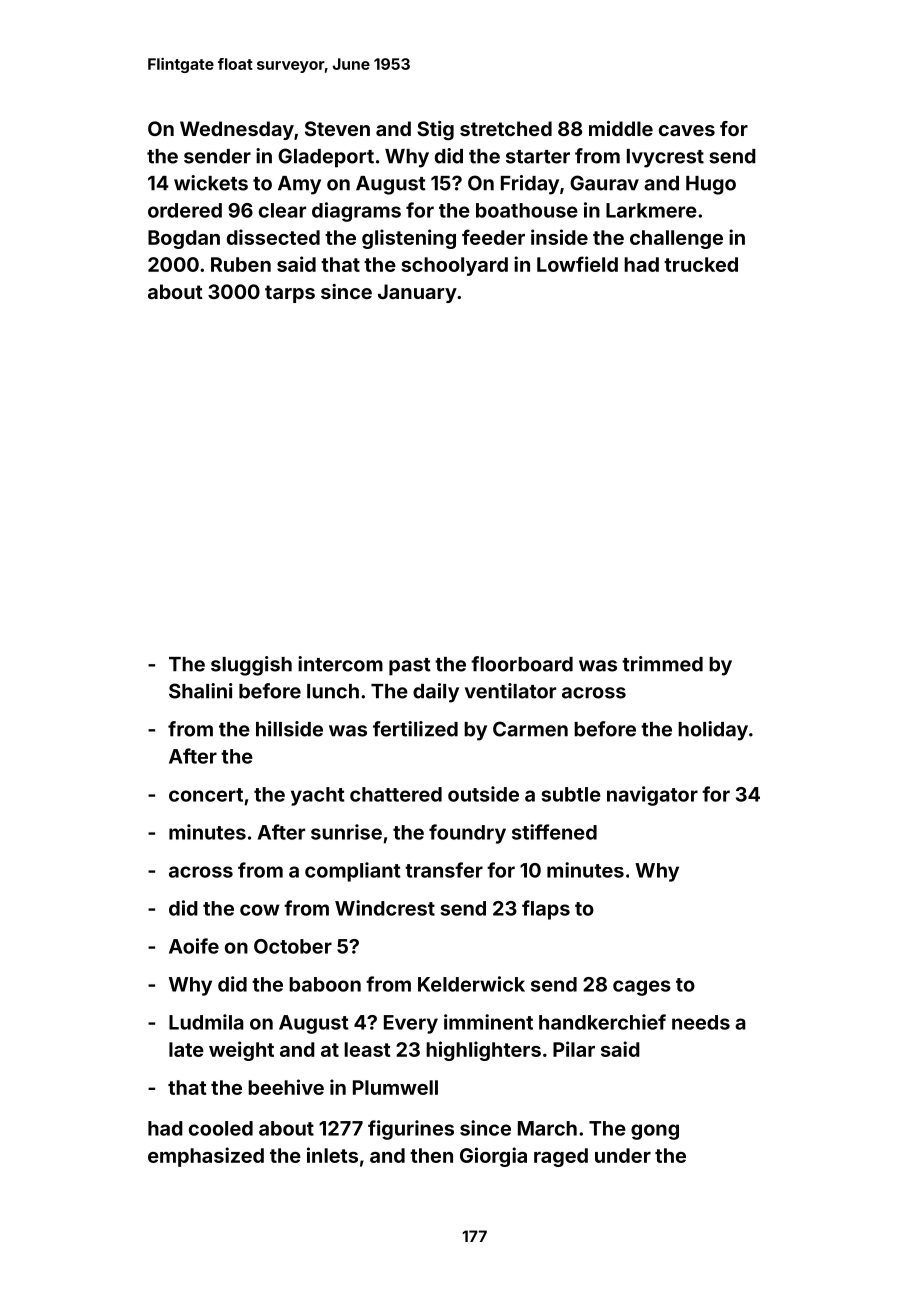  I want to click on fertilized, so click(415, 729).
